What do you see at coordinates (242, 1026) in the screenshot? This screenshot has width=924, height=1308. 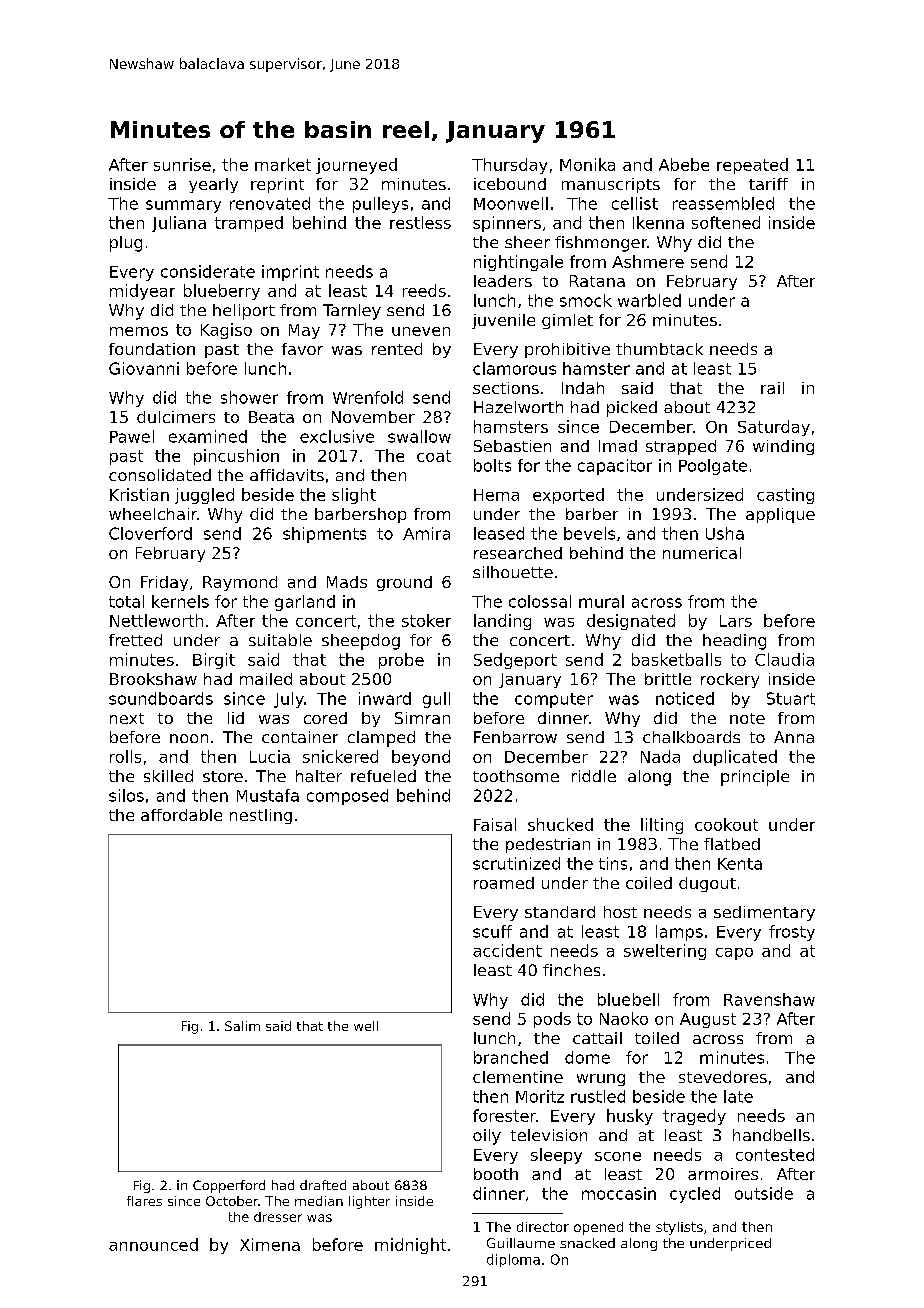 I see `Salim` at bounding box center [242, 1026].
